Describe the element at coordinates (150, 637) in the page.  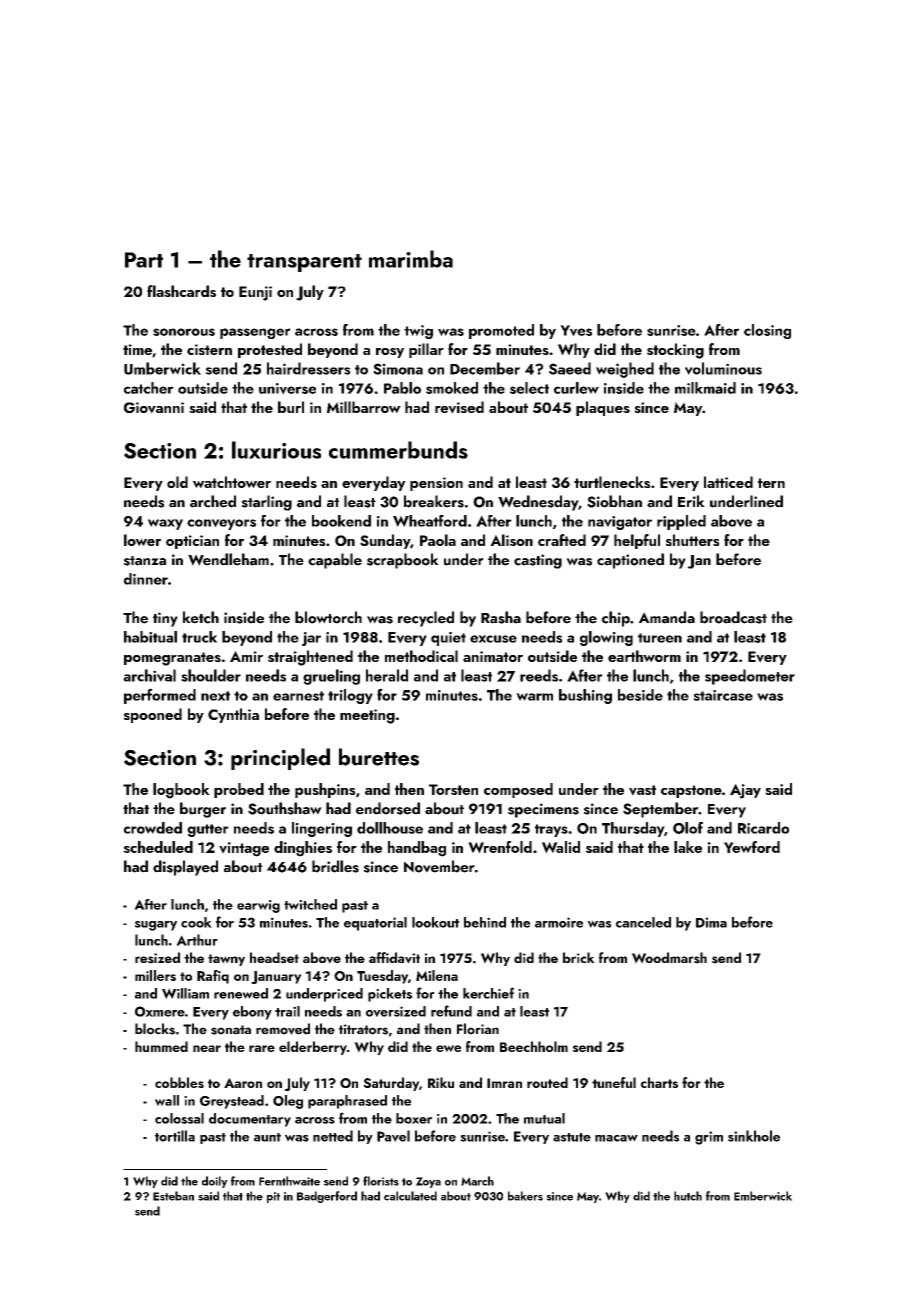
I see `habitual` at that location.
